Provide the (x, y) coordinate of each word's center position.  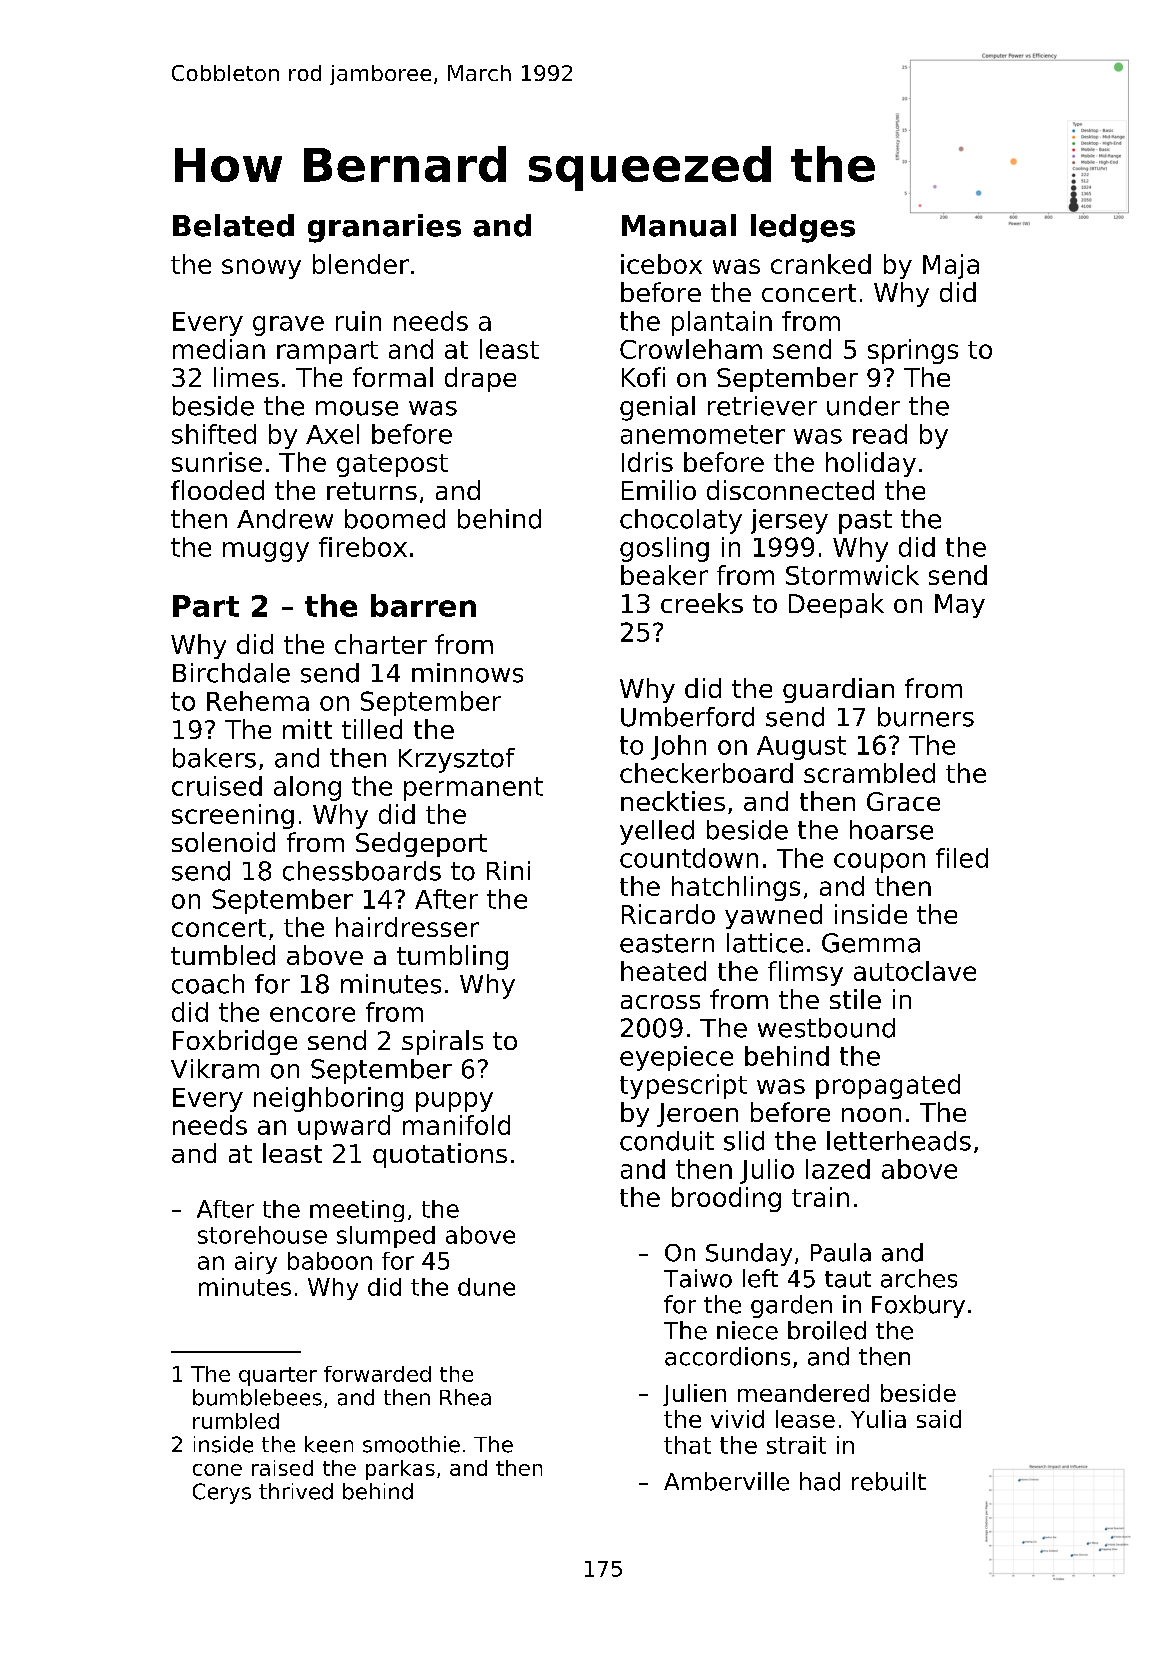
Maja (951, 266)
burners (926, 717)
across (660, 1002)
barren (423, 605)
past (865, 522)
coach (208, 984)
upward (344, 1127)
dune (486, 1287)
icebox (661, 264)
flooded (217, 490)
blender (361, 264)
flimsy (805, 973)
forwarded (377, 1374)
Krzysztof (457, 760)
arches (919, 1278)
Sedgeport (421, 844)
